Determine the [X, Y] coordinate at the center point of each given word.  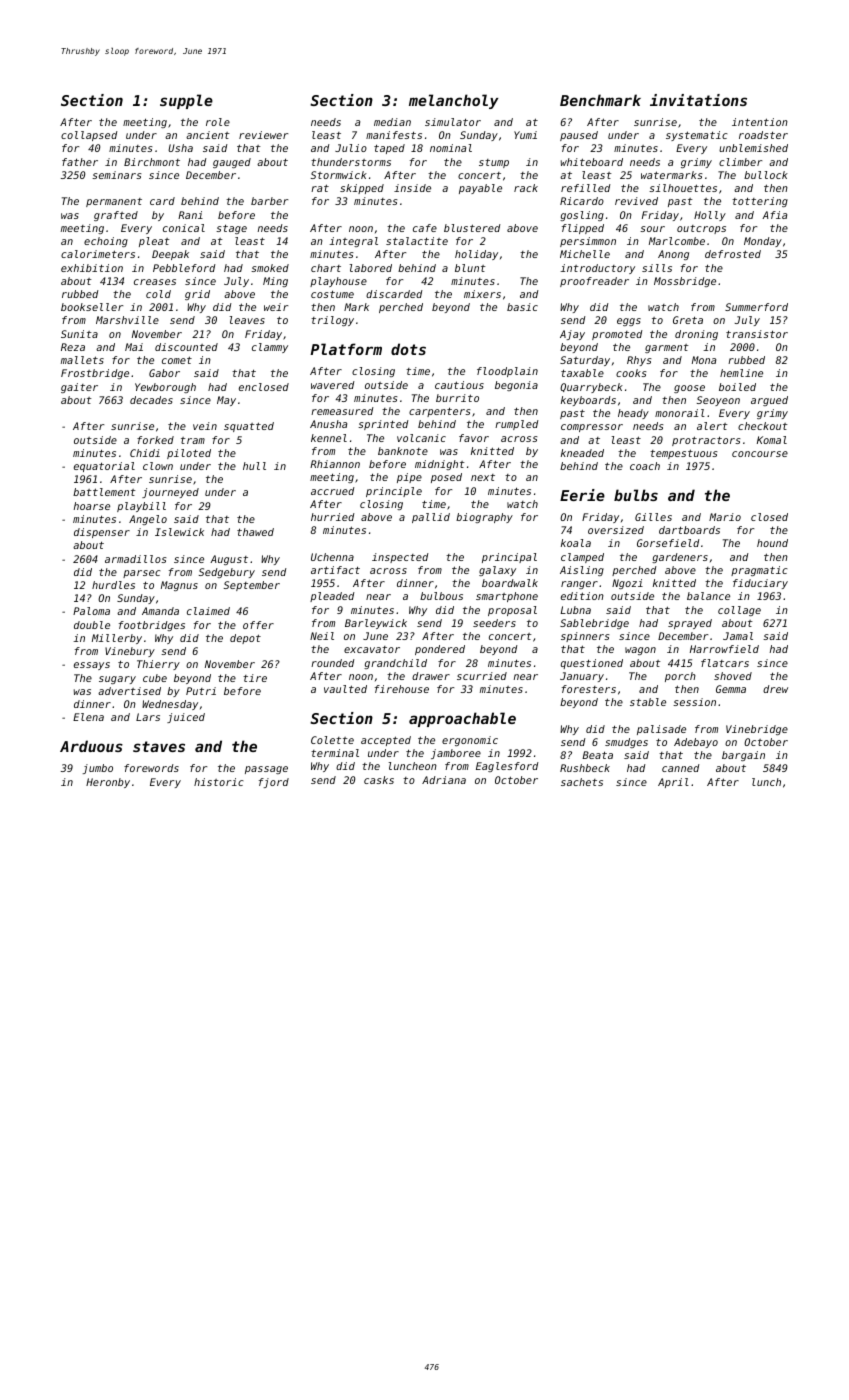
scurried [482, 676]
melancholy [454, 101]
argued [769, 401]
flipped [583, 229]
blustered [472, 228]
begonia [516, 386]
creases [155, 282]
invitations [698, 100]
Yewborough [165, 388]
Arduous [91, 746]
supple [186, 101]
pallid [431, 518]
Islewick [179, 532]
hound [772, 543]
